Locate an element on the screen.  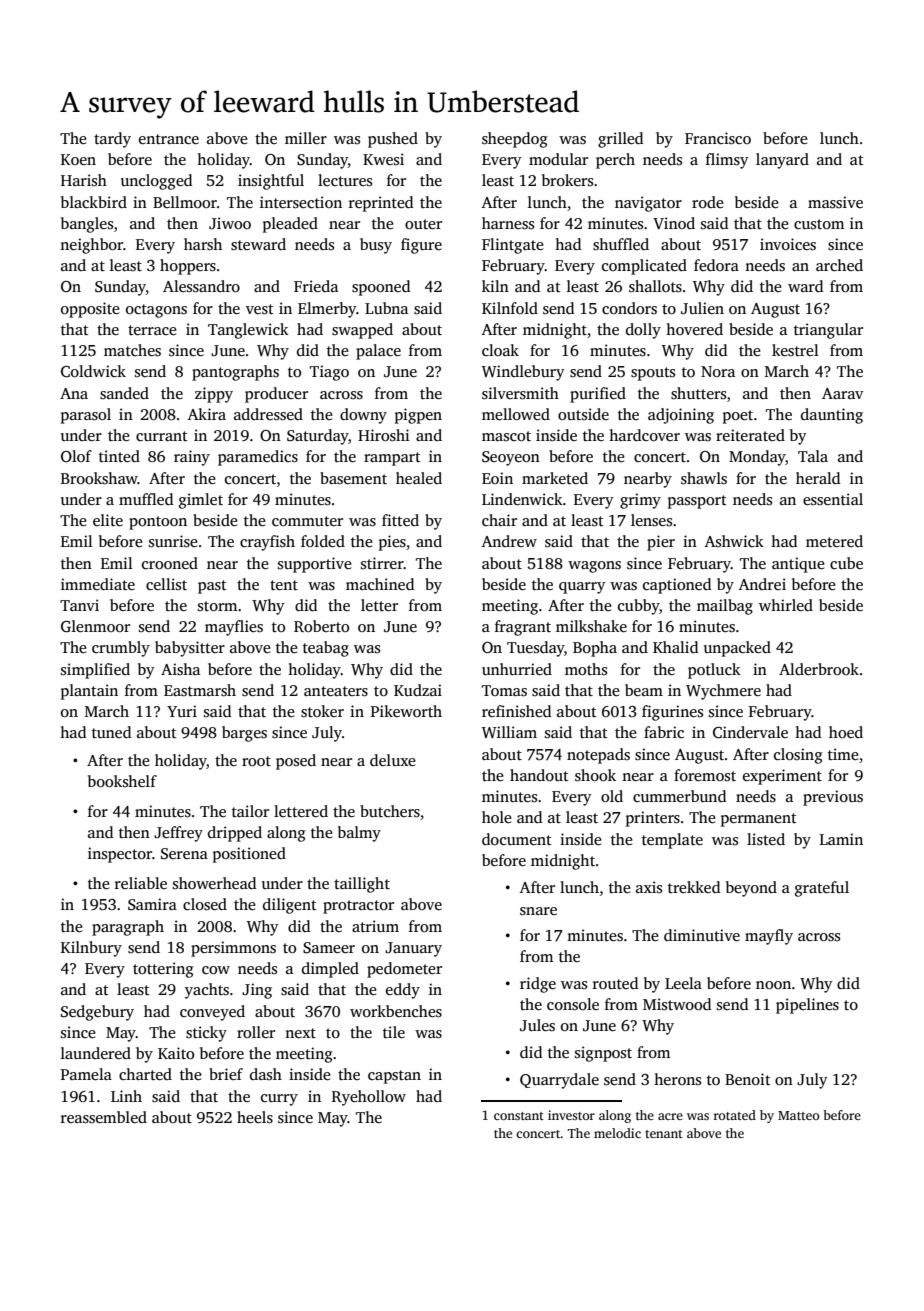
tenant is located at coordinates (664, 1134).
